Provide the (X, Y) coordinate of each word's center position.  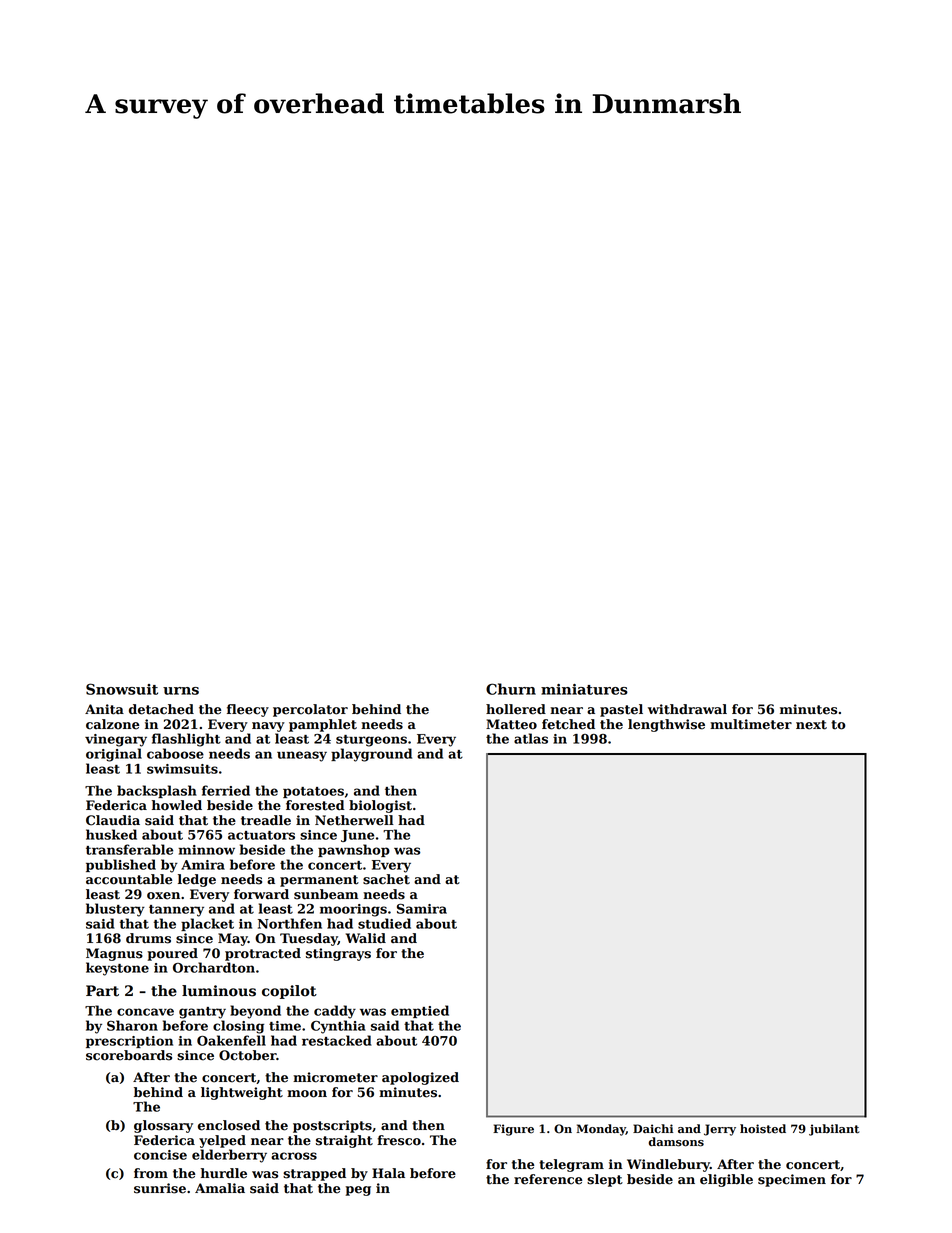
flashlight (186, 740)
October (247, 1055)
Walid (366, 938)
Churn (511, 689)
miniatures (584, 689)
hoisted (763, 1129)
